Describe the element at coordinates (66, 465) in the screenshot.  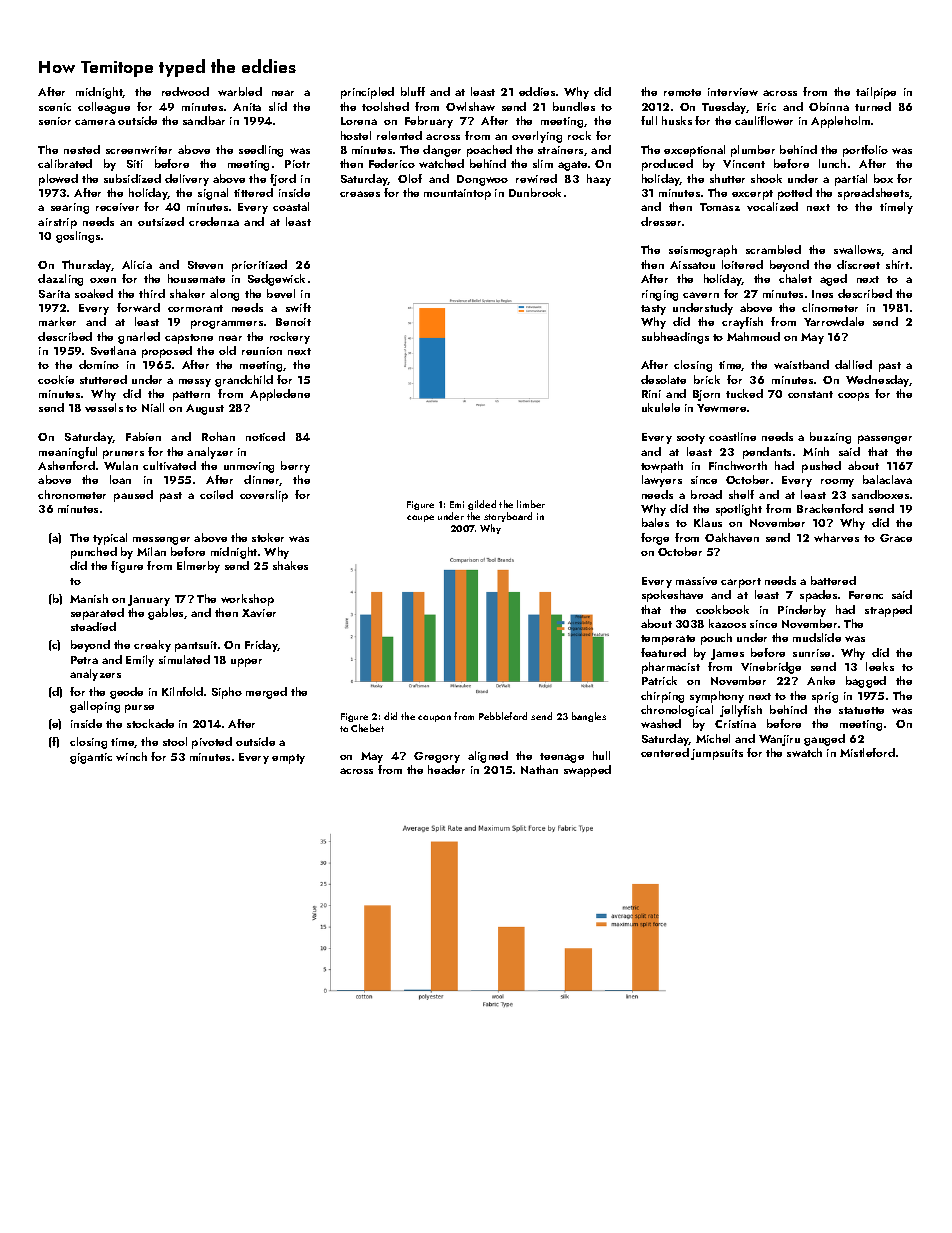
I see `Ashenford` at that location.
